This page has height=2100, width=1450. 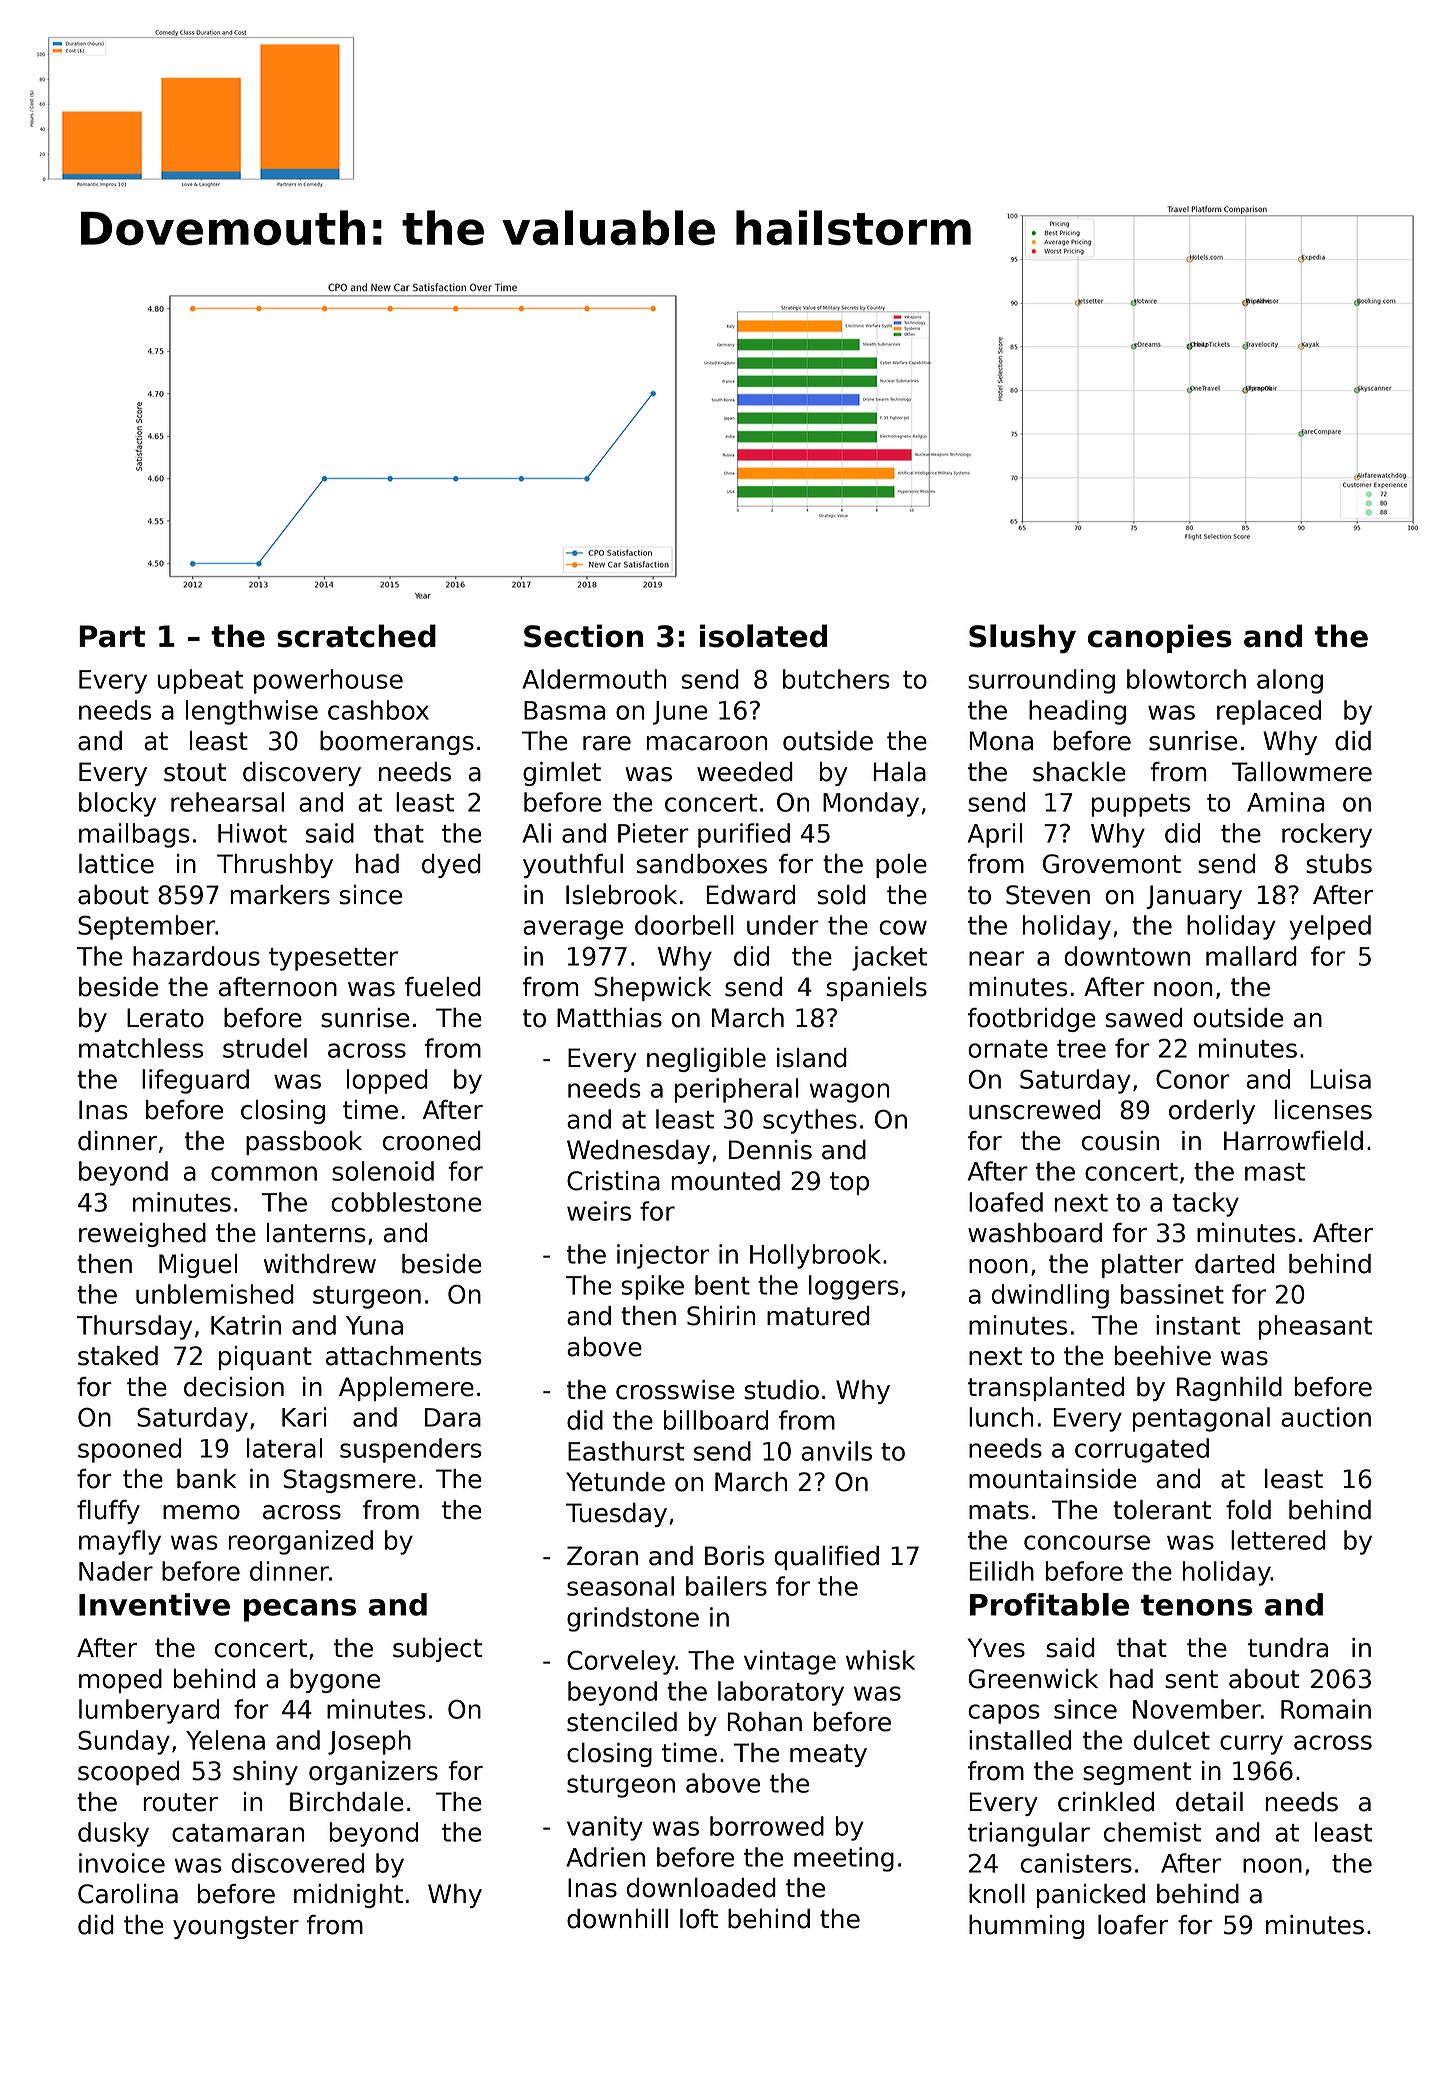 I want to click on youngster, so click(x=236, y=1927).
